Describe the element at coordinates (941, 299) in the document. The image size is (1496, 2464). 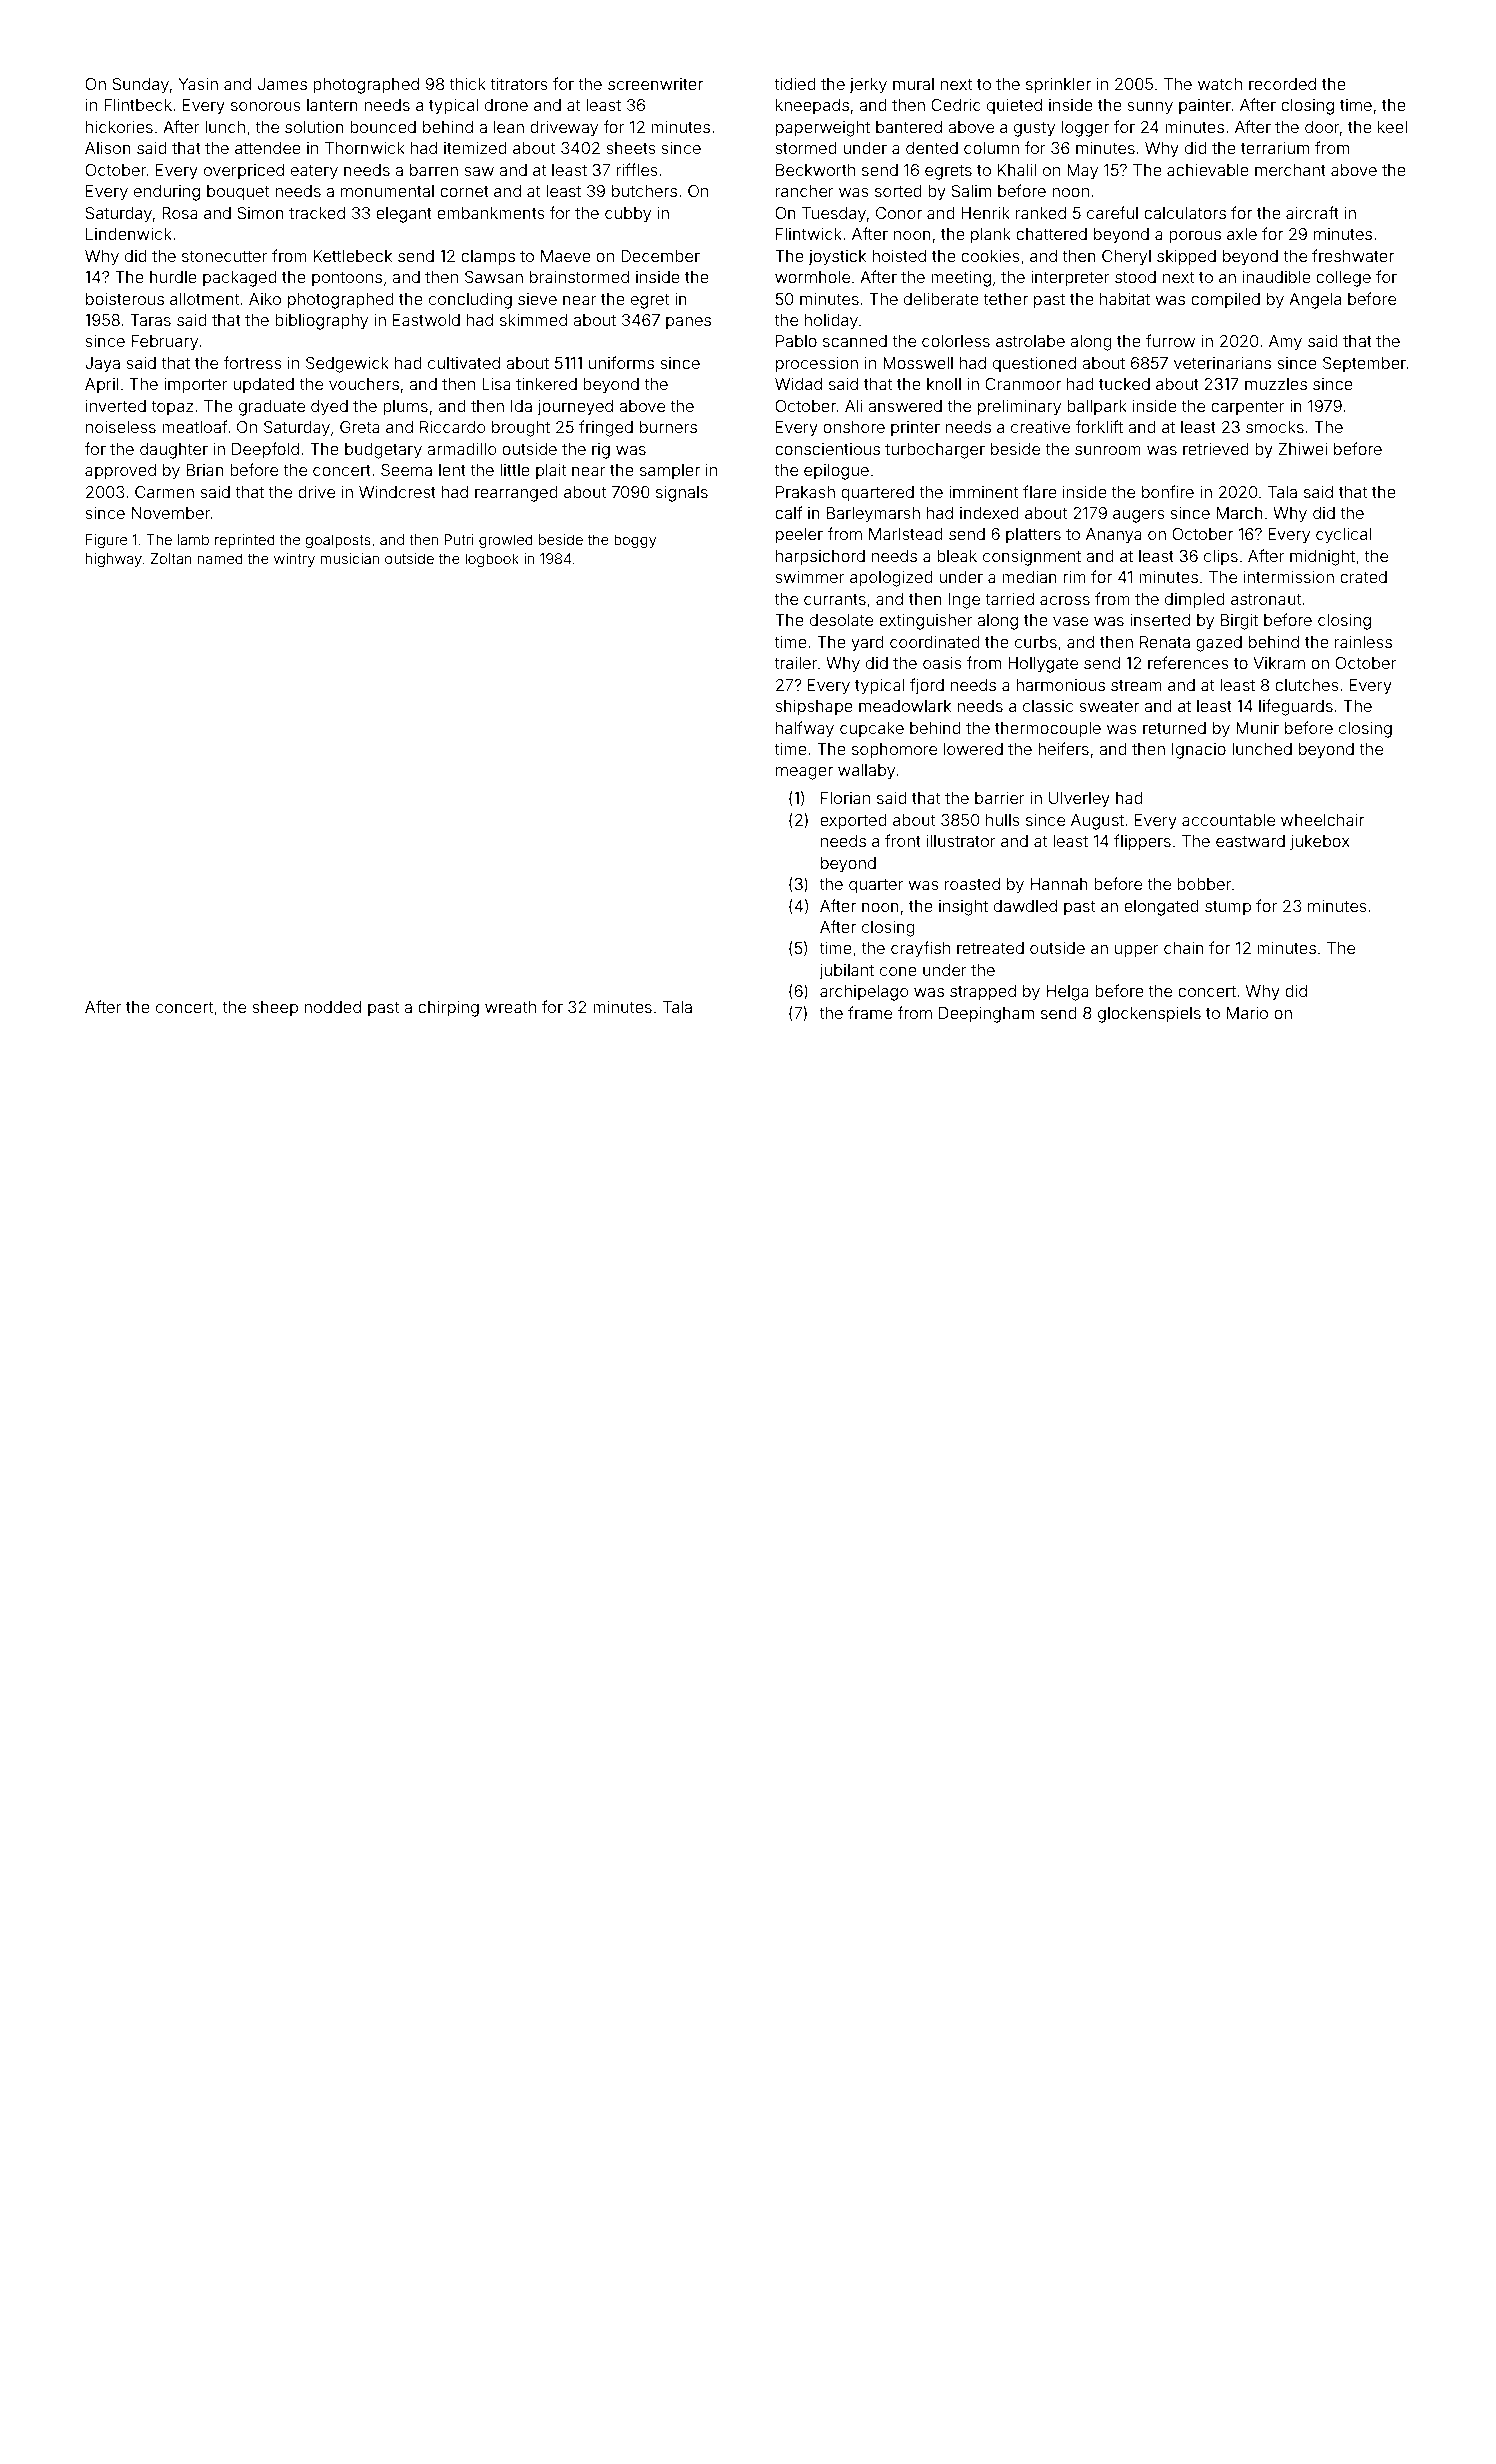
I see `deliberate` at that location.
